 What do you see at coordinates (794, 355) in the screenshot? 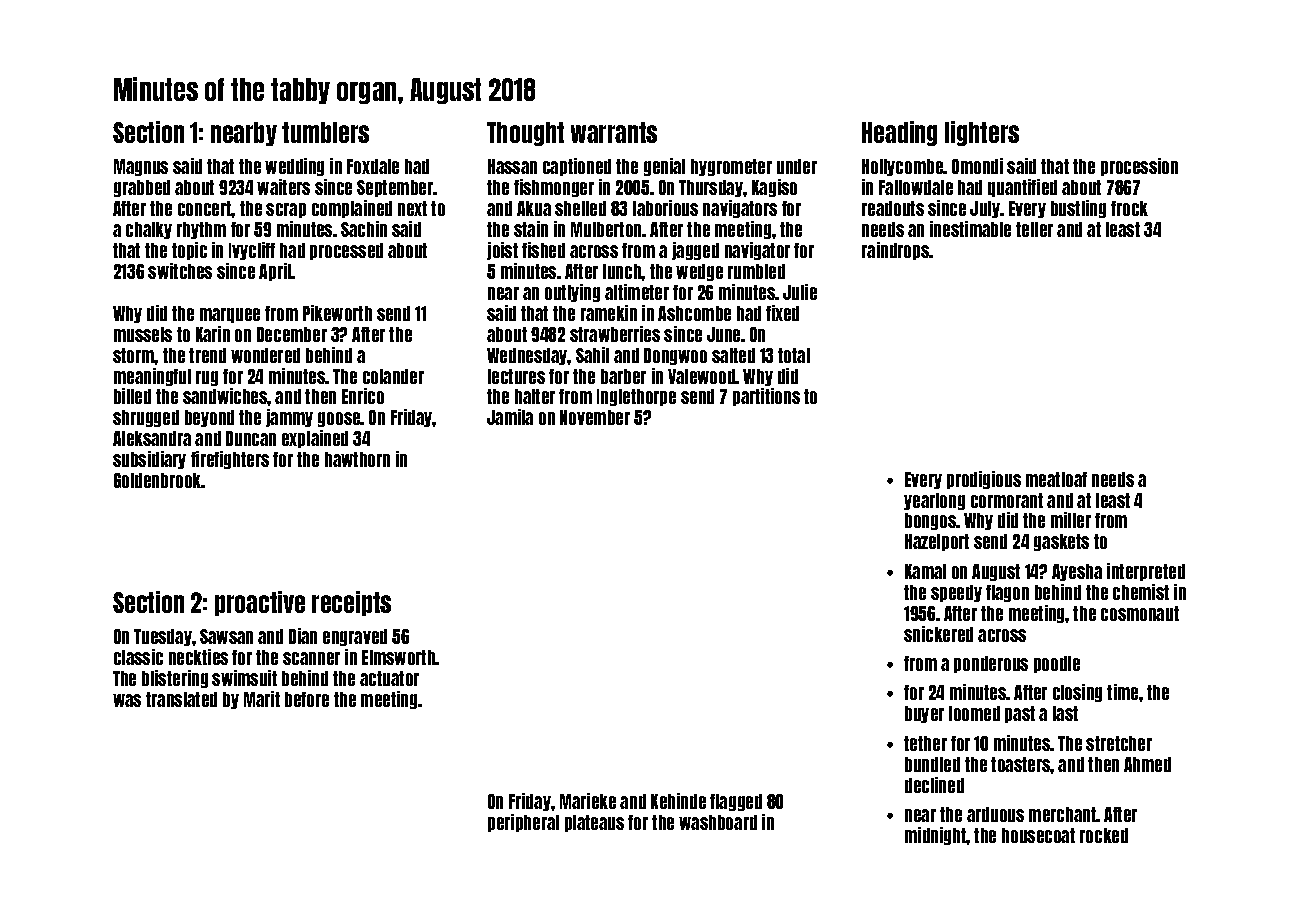
I see `total` at bounding box center [794, 355].
